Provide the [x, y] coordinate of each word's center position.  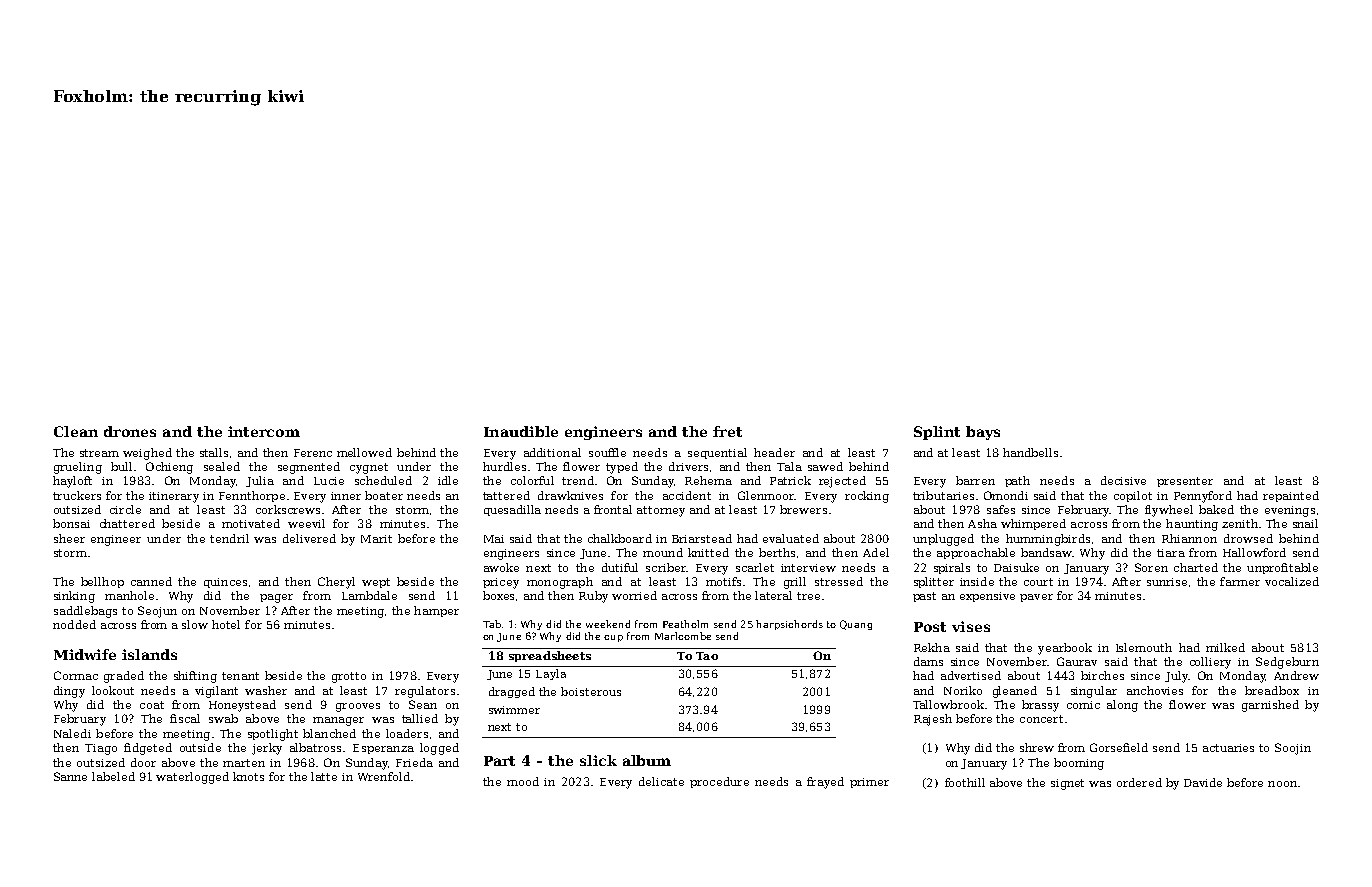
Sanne [70, 776]
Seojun [157, 612]
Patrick [790, 480]
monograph [560, 583]
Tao [707, 656]
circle [125, 509]
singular [1094, 692]
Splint [937, 433]
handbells [1030, 452]
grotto [349, 677]
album [647, 760]
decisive [1123, 480]
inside [977, 581]
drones [130, 431]
